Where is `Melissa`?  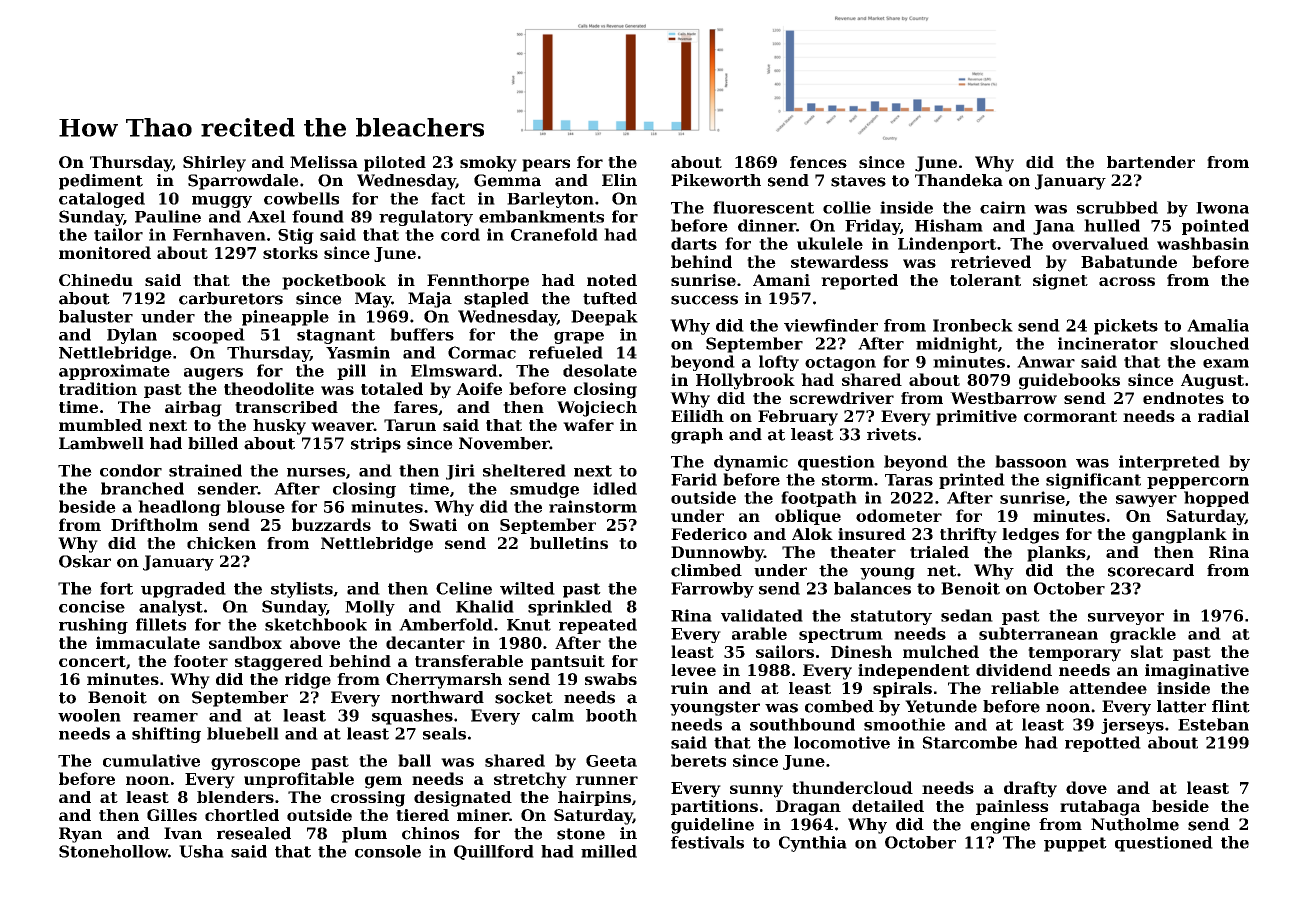 Melissa is located at coordinates (324, 162).
